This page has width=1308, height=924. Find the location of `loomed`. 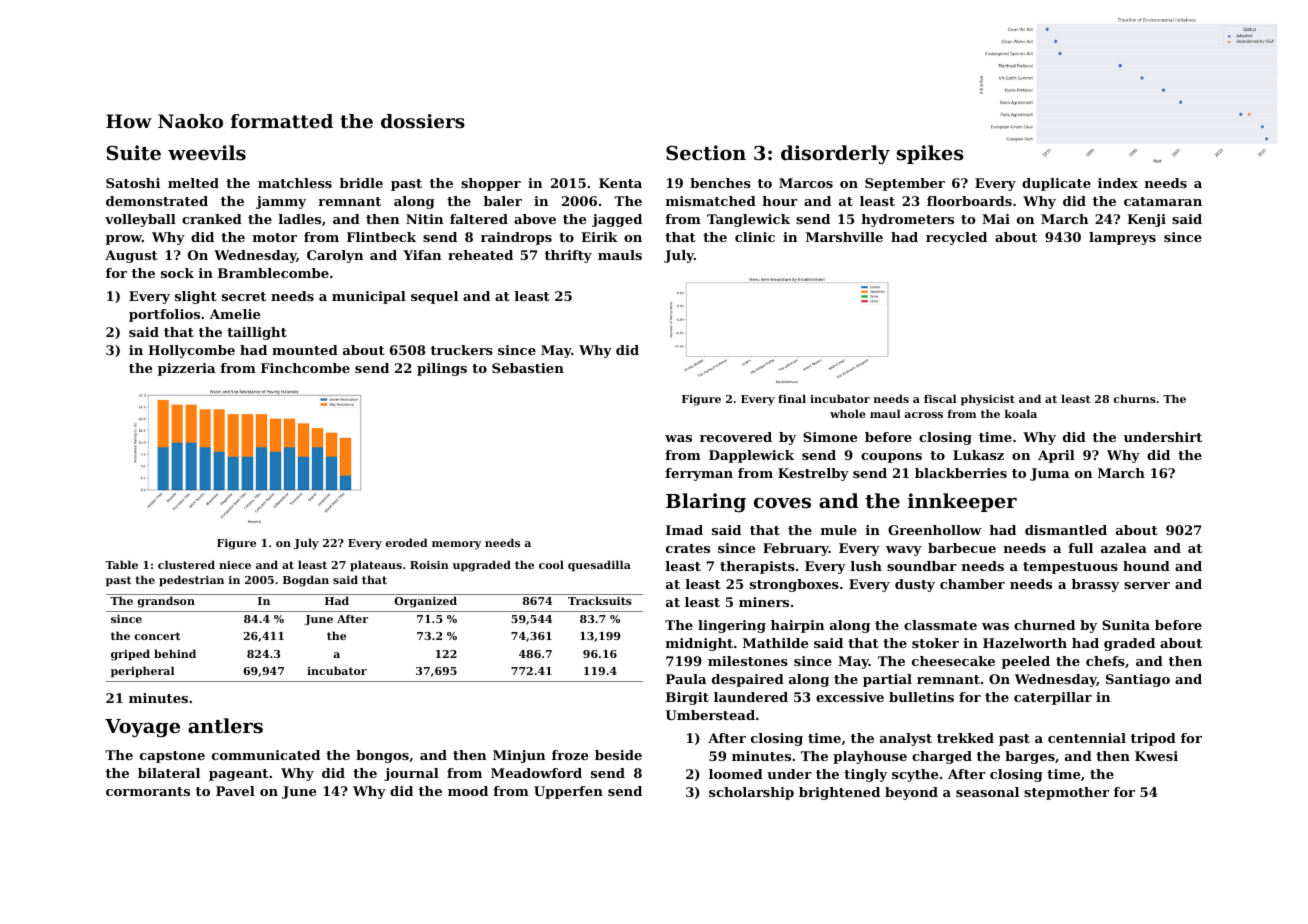

loomed is located at coordinates (736, 774).
